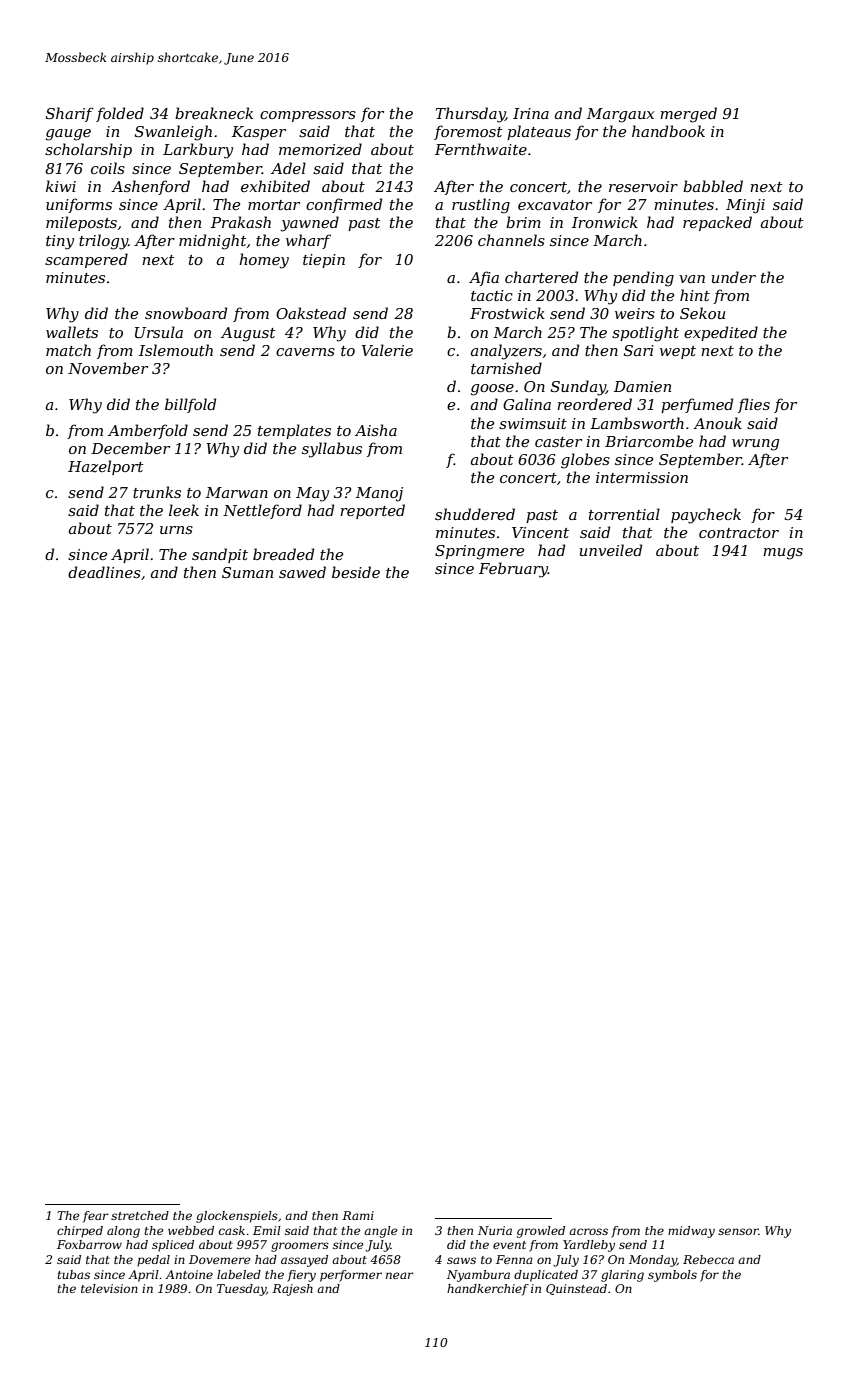 The image size is (849, 1400). What do you see at coordinates (691, 1232) in the screenshot?
I see `midway` at bounding box center [691, 1232].
